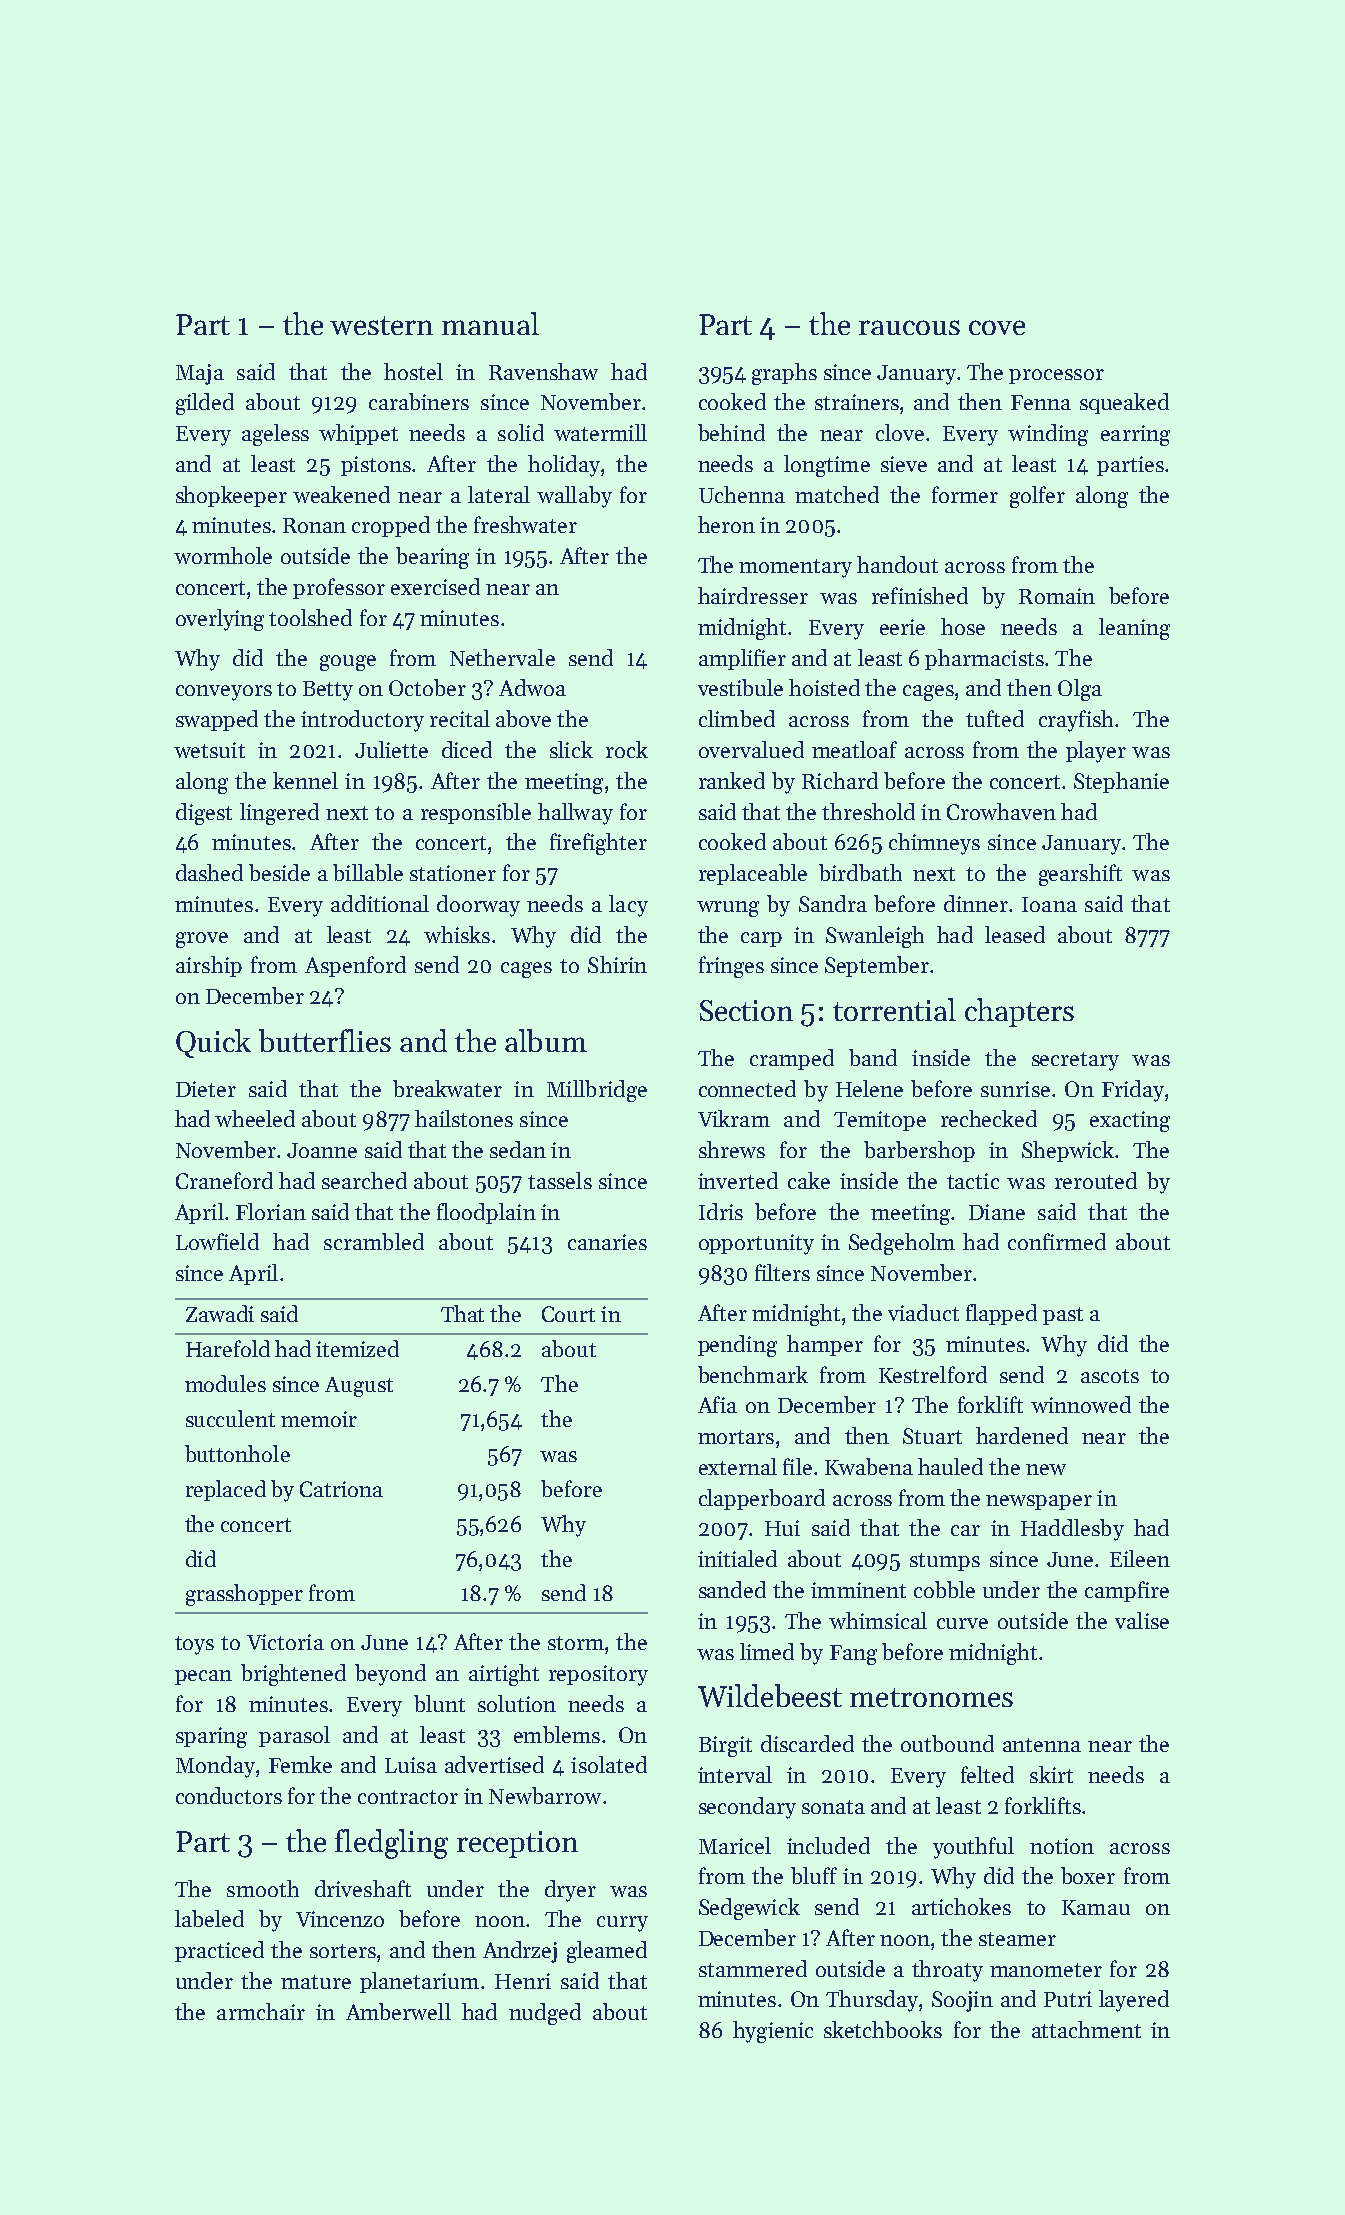 The width and height of the screenshot is (1345, 2215). I want to click on wormhole, so click(223, 555).
